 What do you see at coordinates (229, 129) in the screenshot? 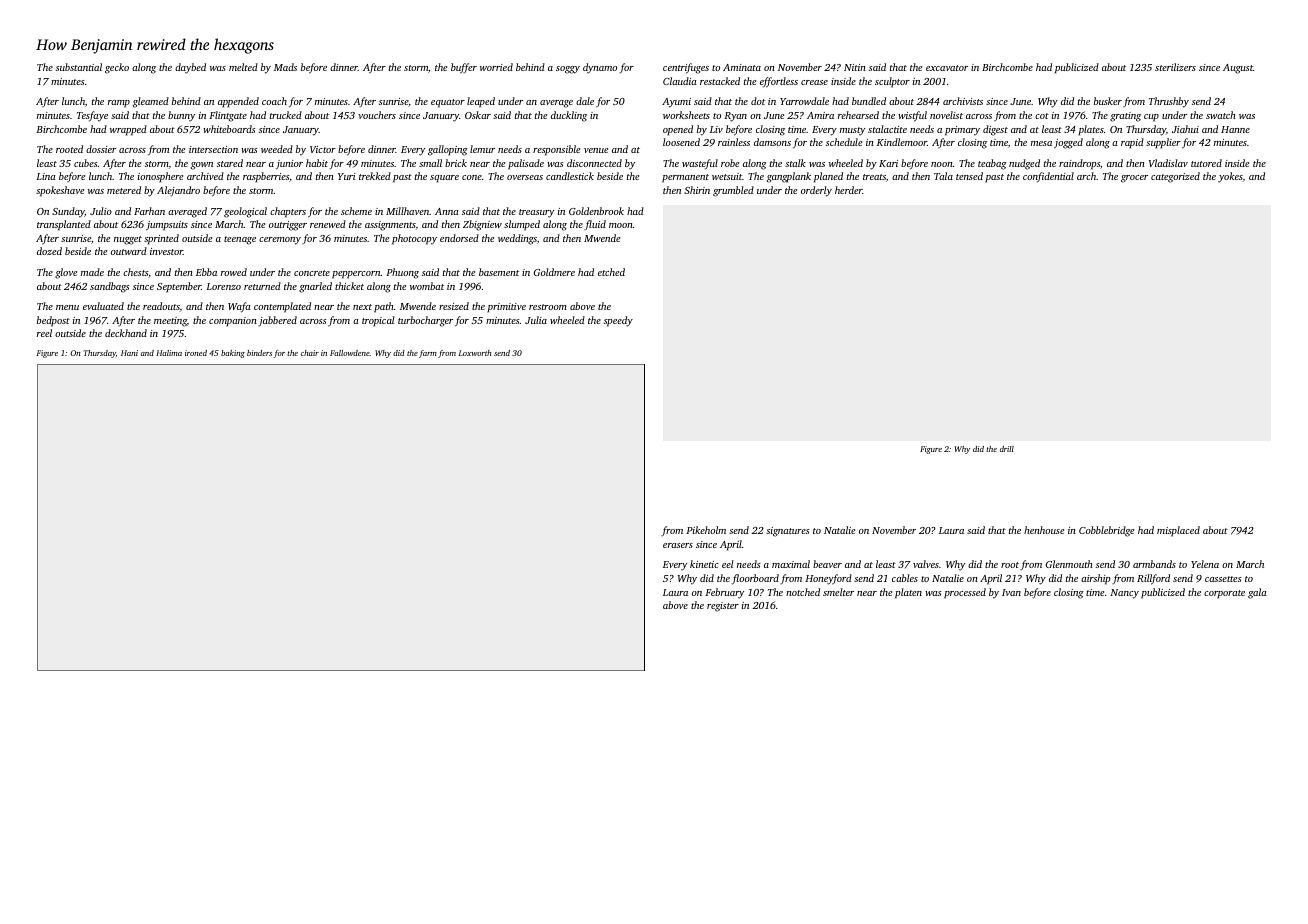
I see `whiteboards` at bounding box center [229, 129].
